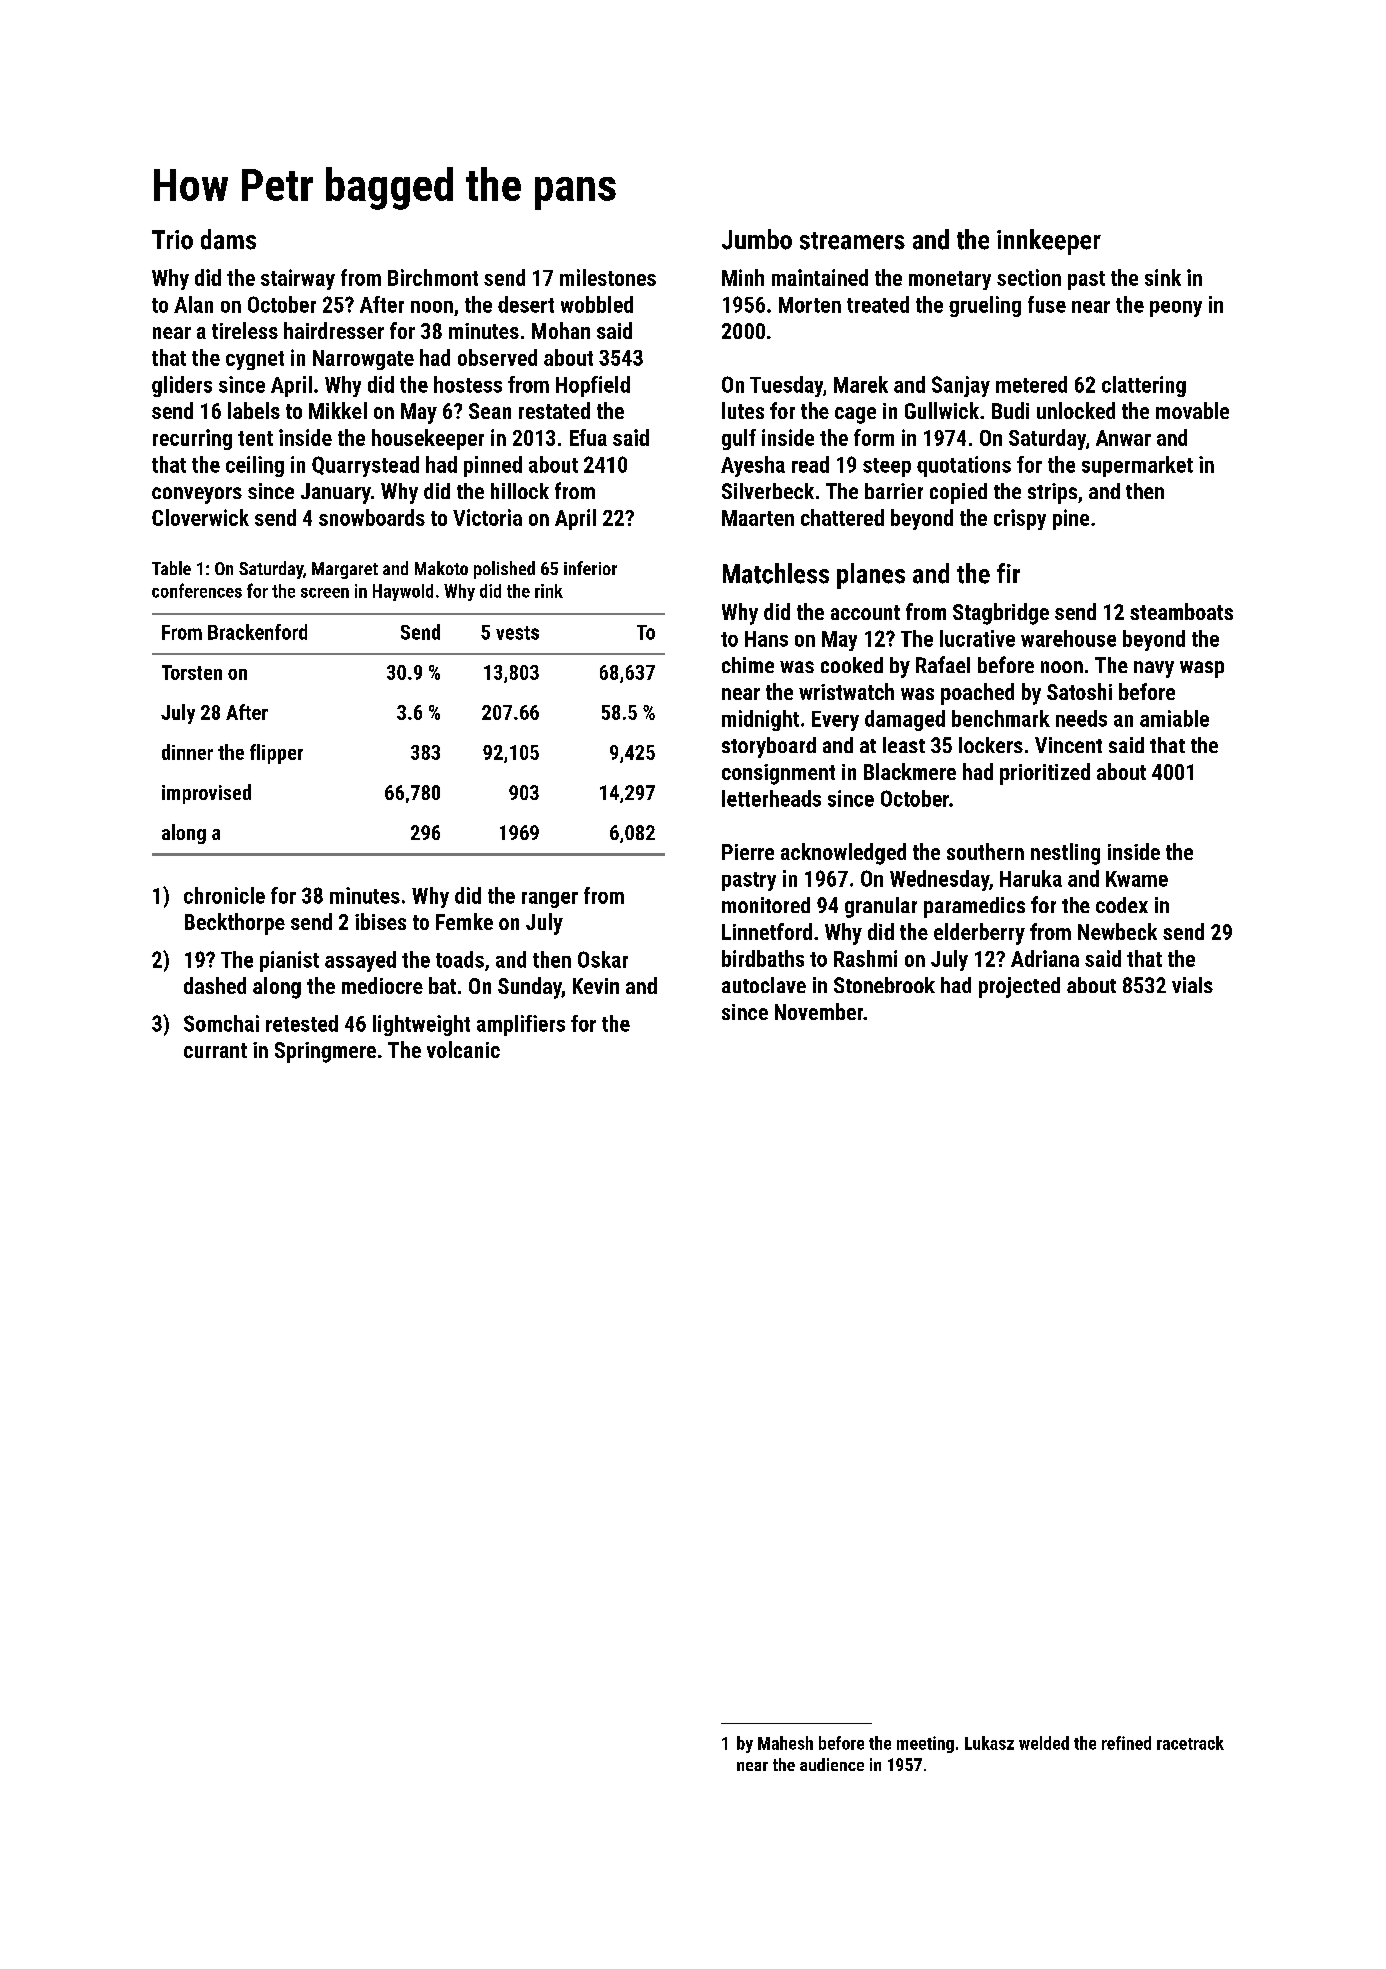 This page has width=1386, height=1969. I want to click on storyboard, so click(769, 747).
